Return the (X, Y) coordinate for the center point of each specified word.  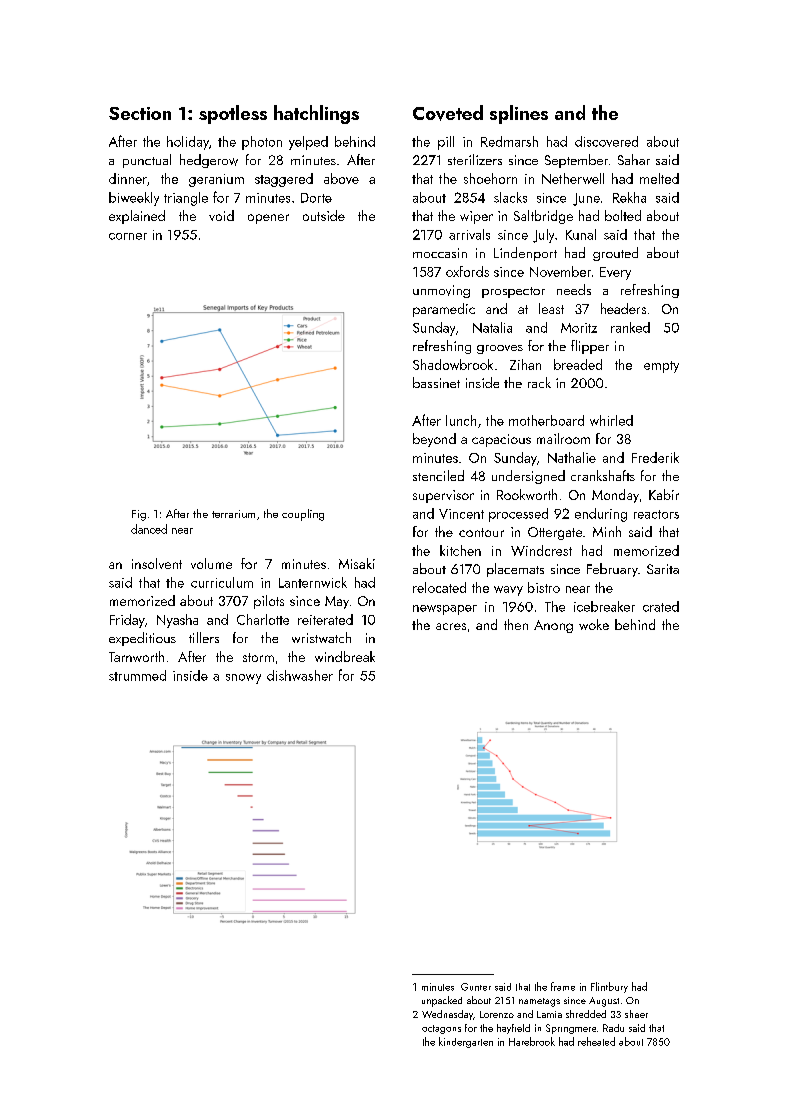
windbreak (345, 656)
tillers (204, 637)
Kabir (664, 494)
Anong (553, 626)
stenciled (438, 475)
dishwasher (300, 675)
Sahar (634, 159)
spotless (233, 114)
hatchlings (316, 114)
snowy (243, 679)
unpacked (442, 1001)
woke (594, 624)
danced (149, 529)
